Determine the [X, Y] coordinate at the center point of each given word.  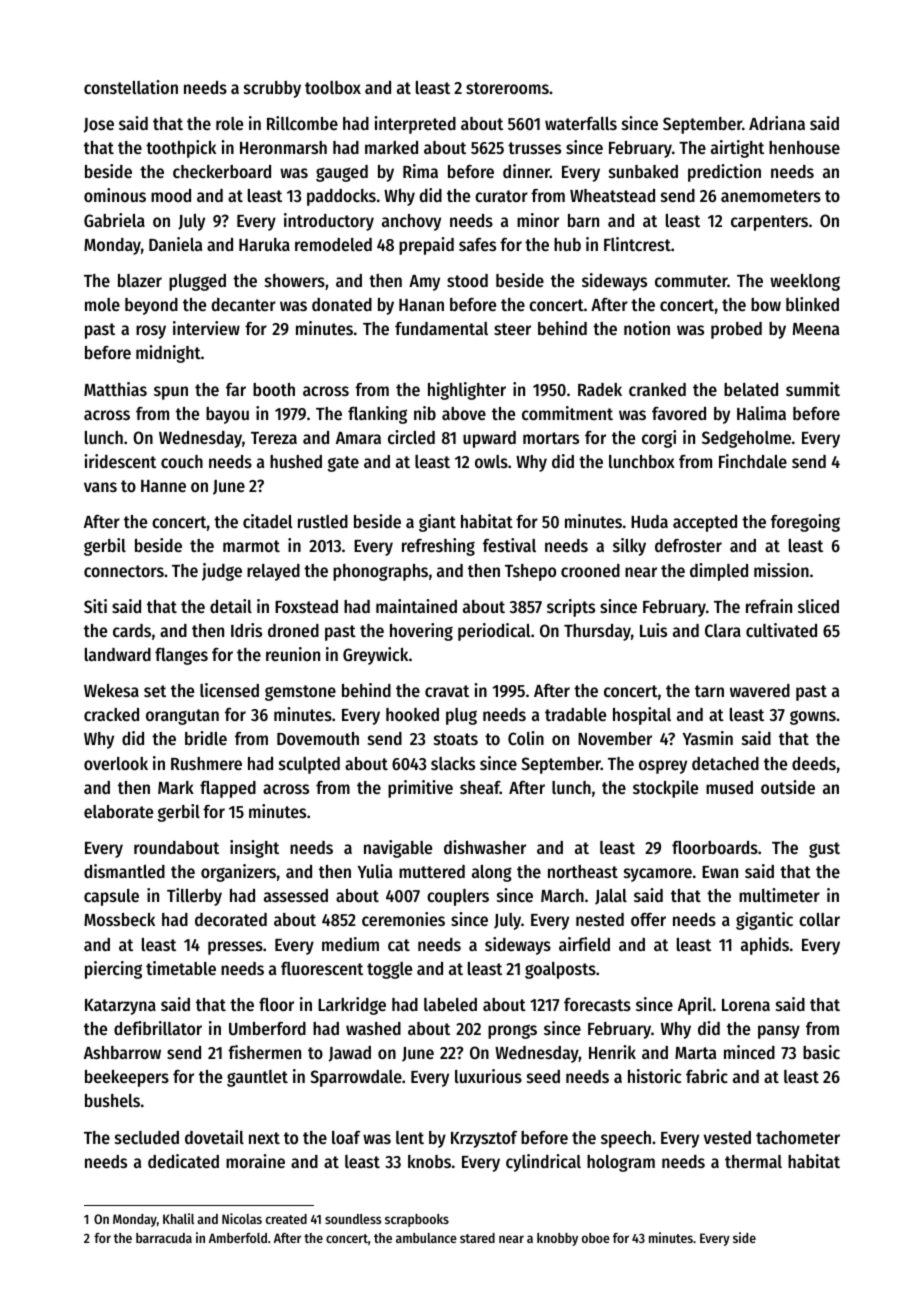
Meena [816, 329]
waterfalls [581, 123]
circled [411, 437]
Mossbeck [119, 919]
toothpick [181, 149]
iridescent [120, 461]
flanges [181, 656]
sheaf [480, 787]
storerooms [507, 88]
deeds [814, 763]
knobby [557, 1239]
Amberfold [238, 1238]
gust [824, 850]
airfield [584, 944]
